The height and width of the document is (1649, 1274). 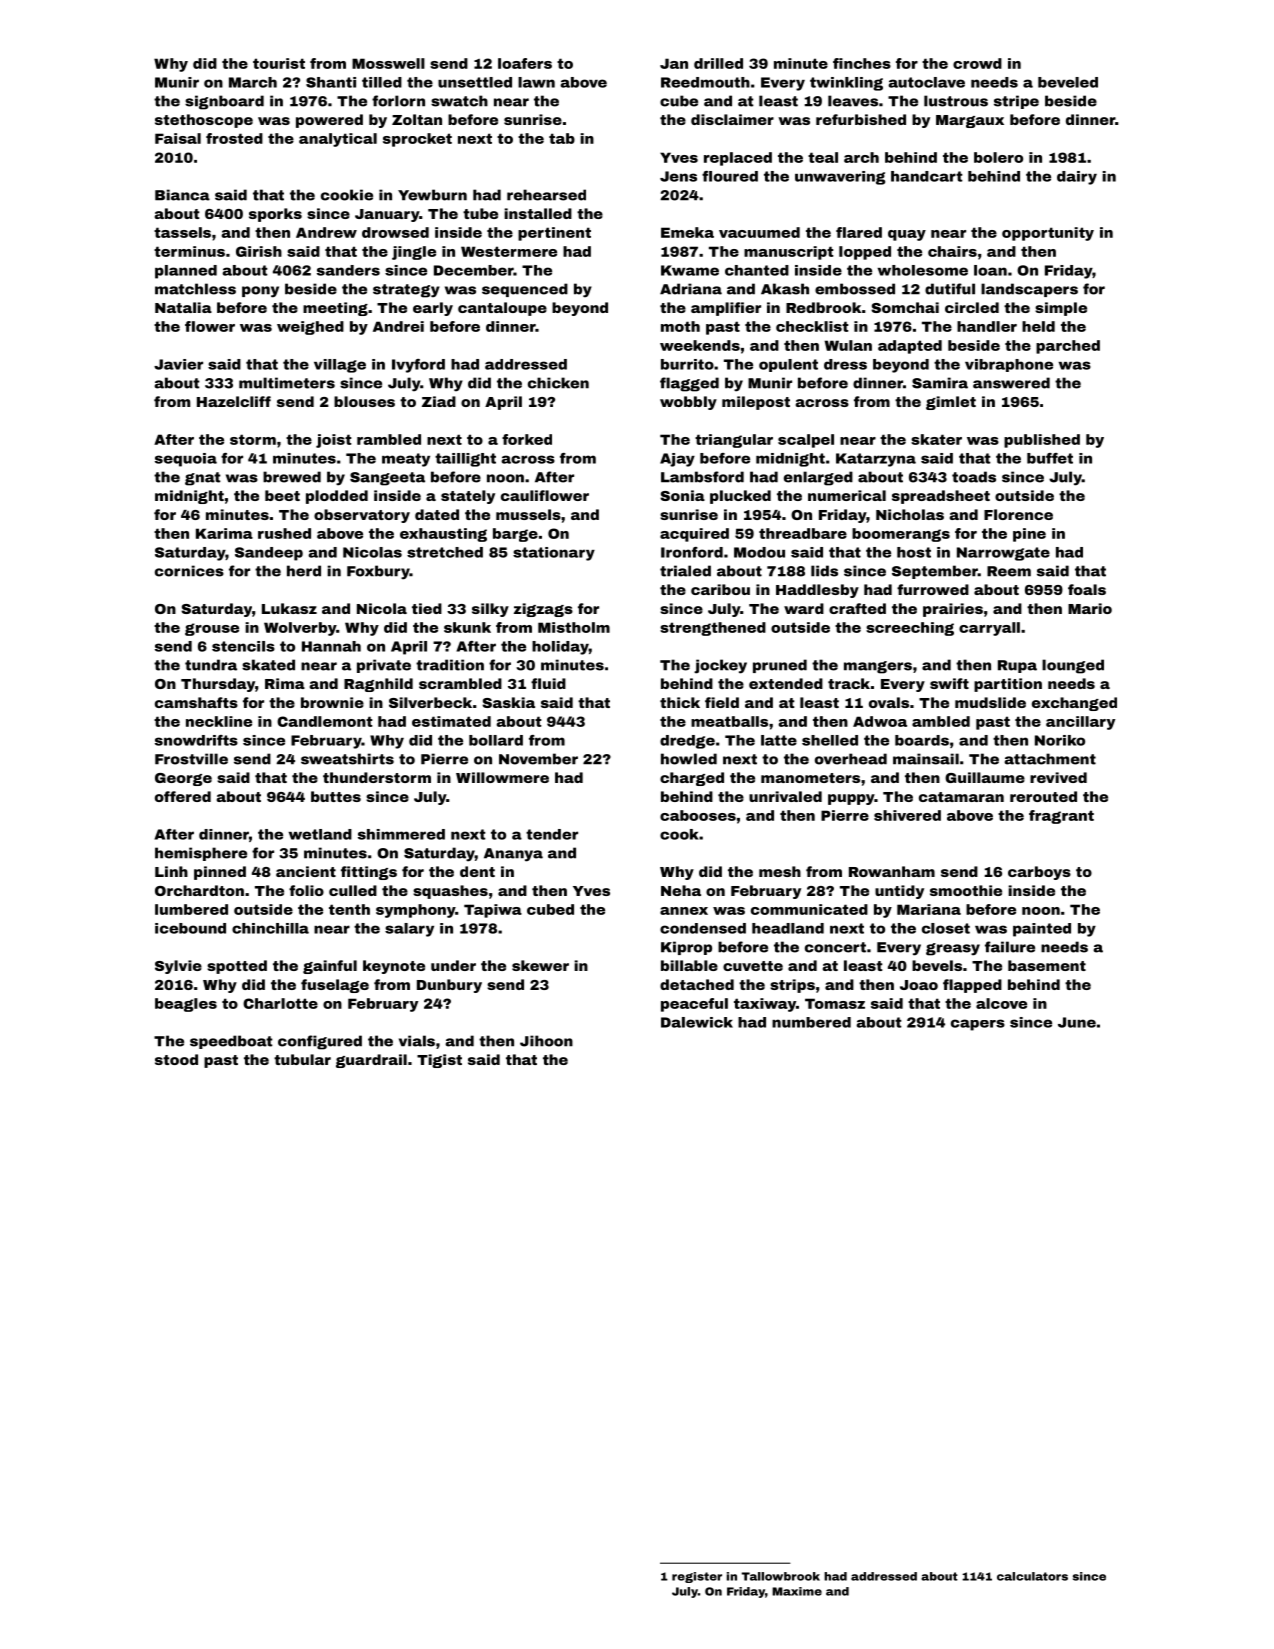 What do you see at coordinates (338, 140) in the document?
I see `analytical` at bounding box center [338, 140].
